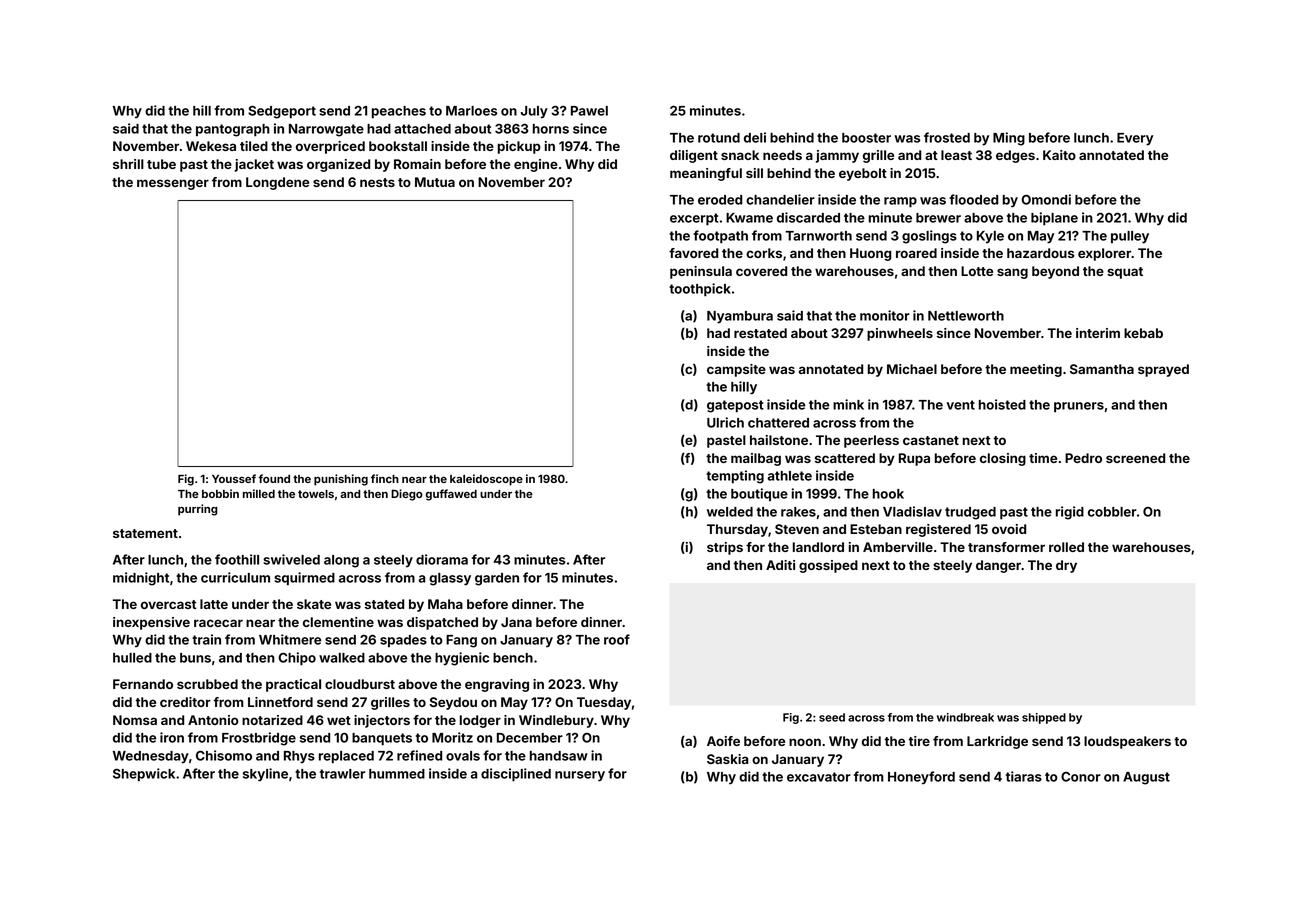 This screenshot has height=924, width=1308. Describe the element at coordinates (265, 775) in the screenshot. I see `skyline` at that location.
